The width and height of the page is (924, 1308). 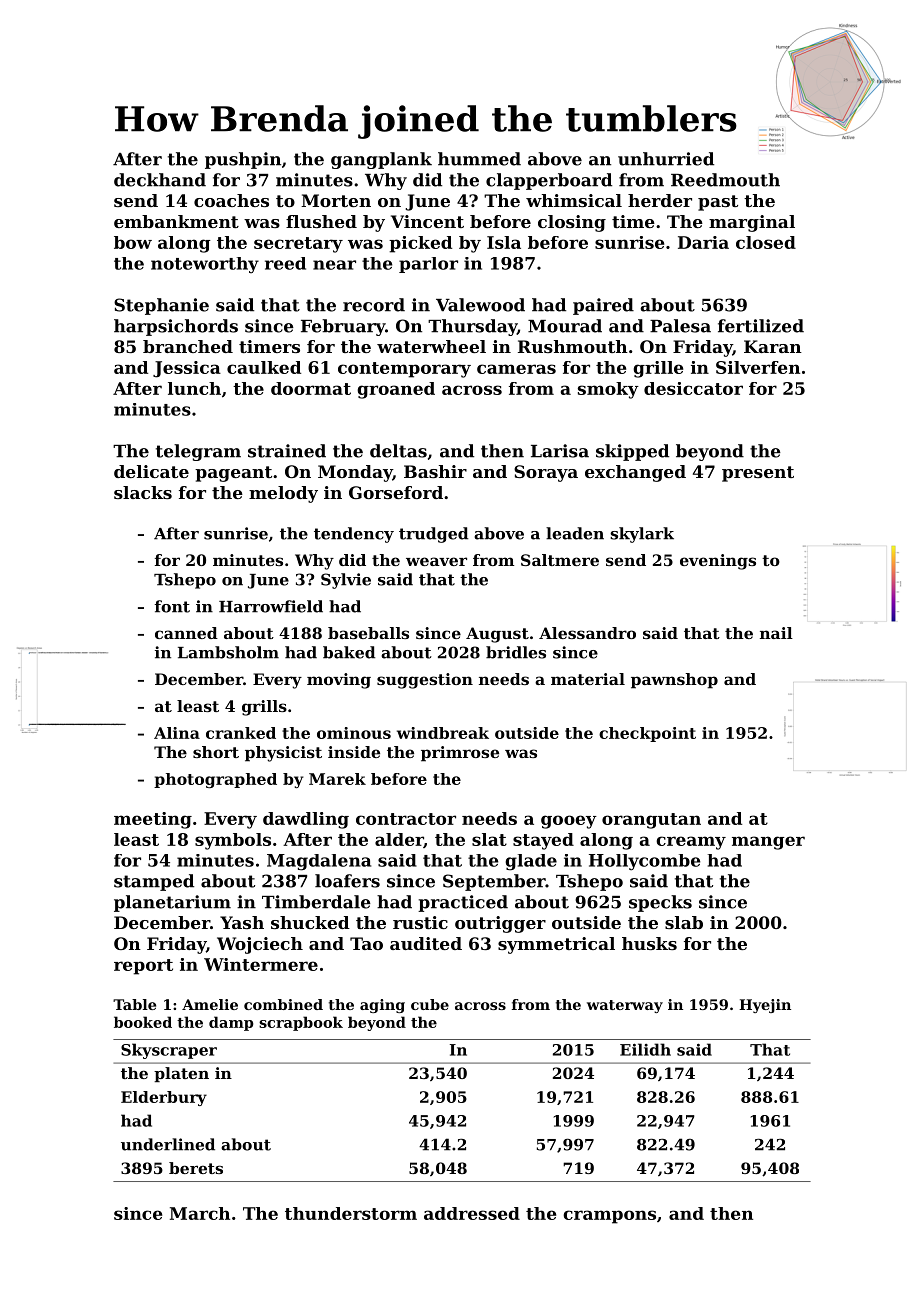 What do you see at coordinates (443, 733) in the page?
I see `windbreak` at bounding box center [443, 733].
